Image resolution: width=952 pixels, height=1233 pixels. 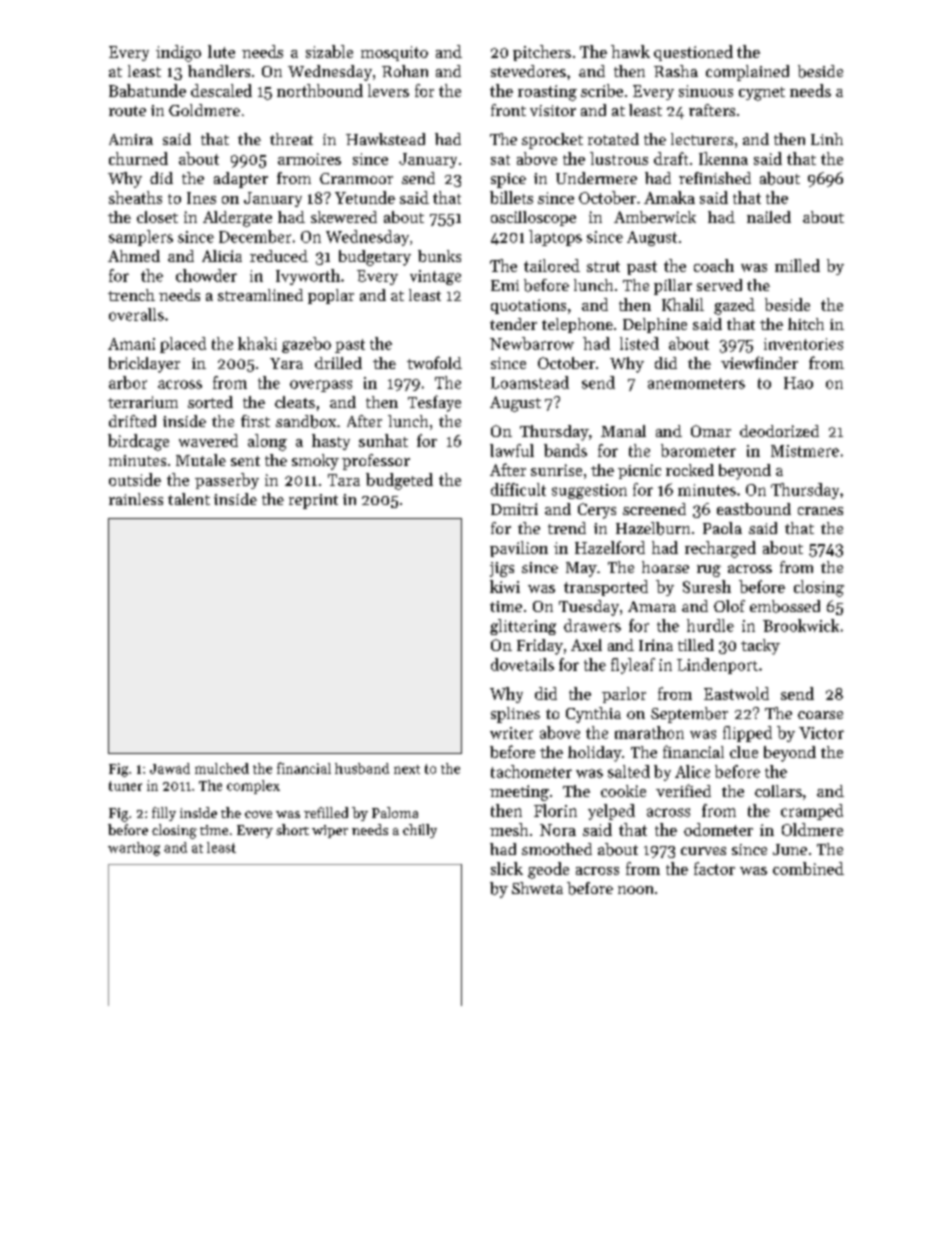 I want to click on marathon, so click(x=649, y=732).
